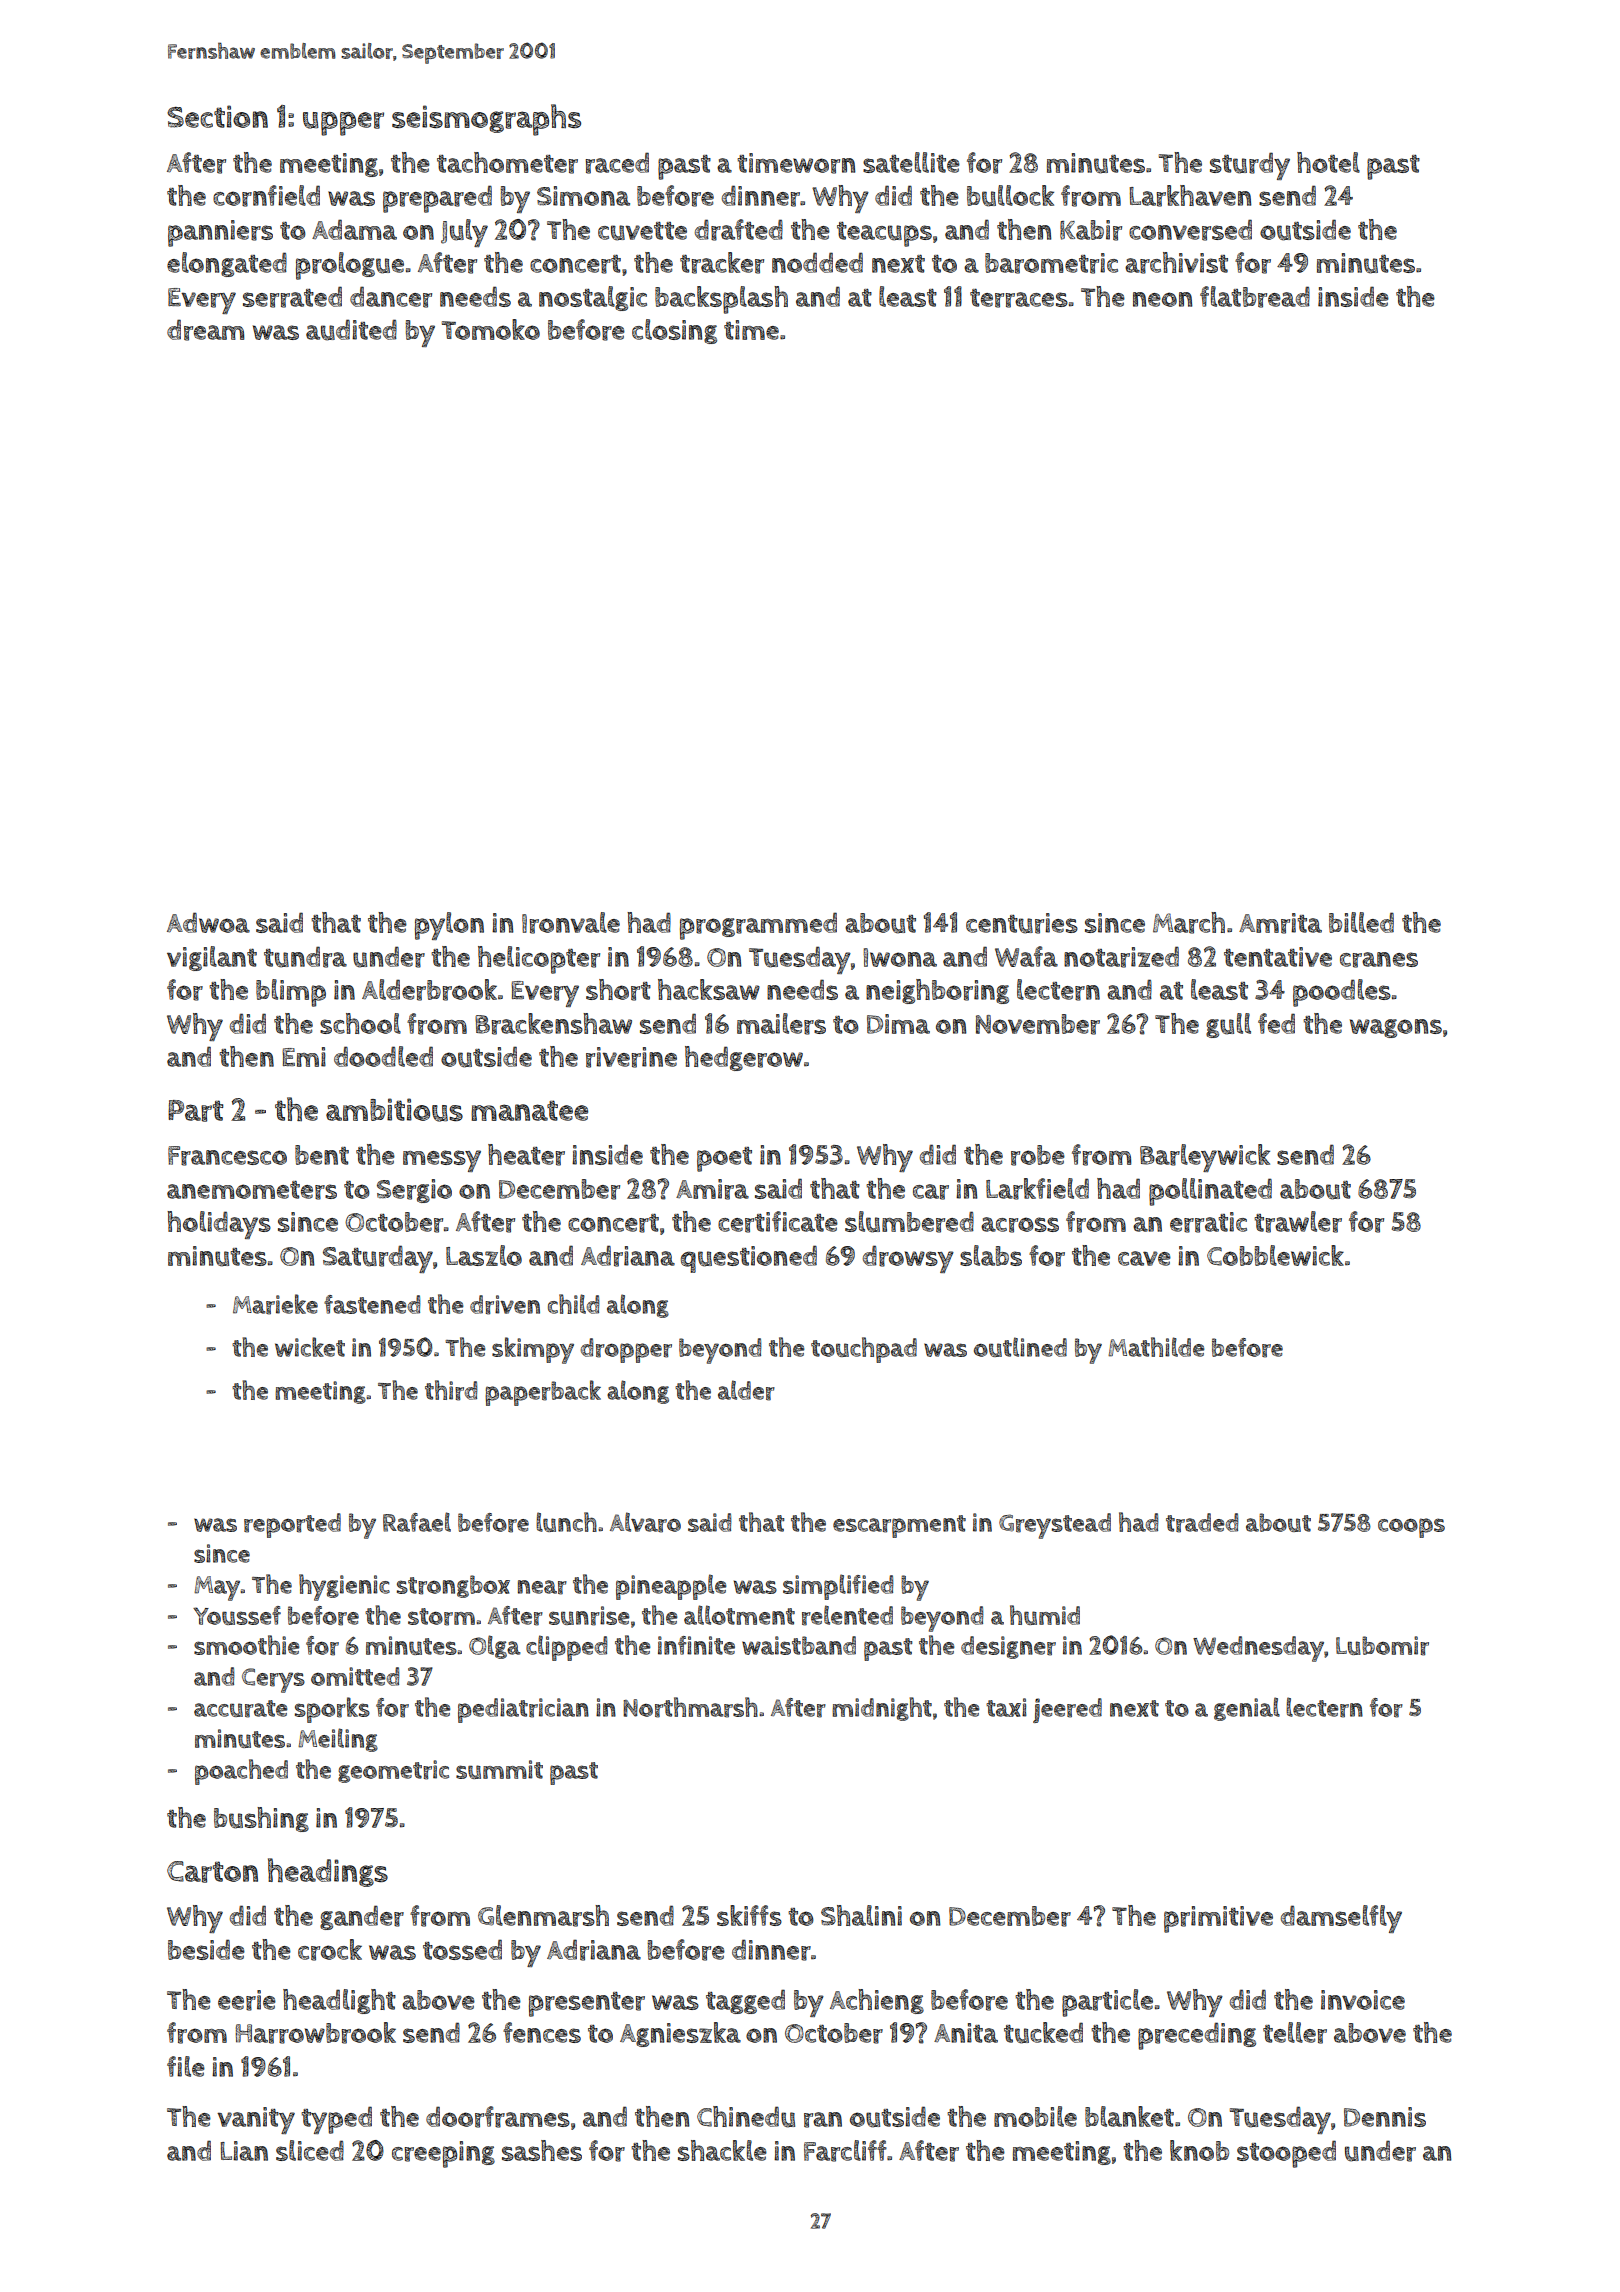 The image size is (1620, 2292). What do you see at coordinates (206, 1949) in the page?
I see `beside` at bounding box center [206, 1949].
